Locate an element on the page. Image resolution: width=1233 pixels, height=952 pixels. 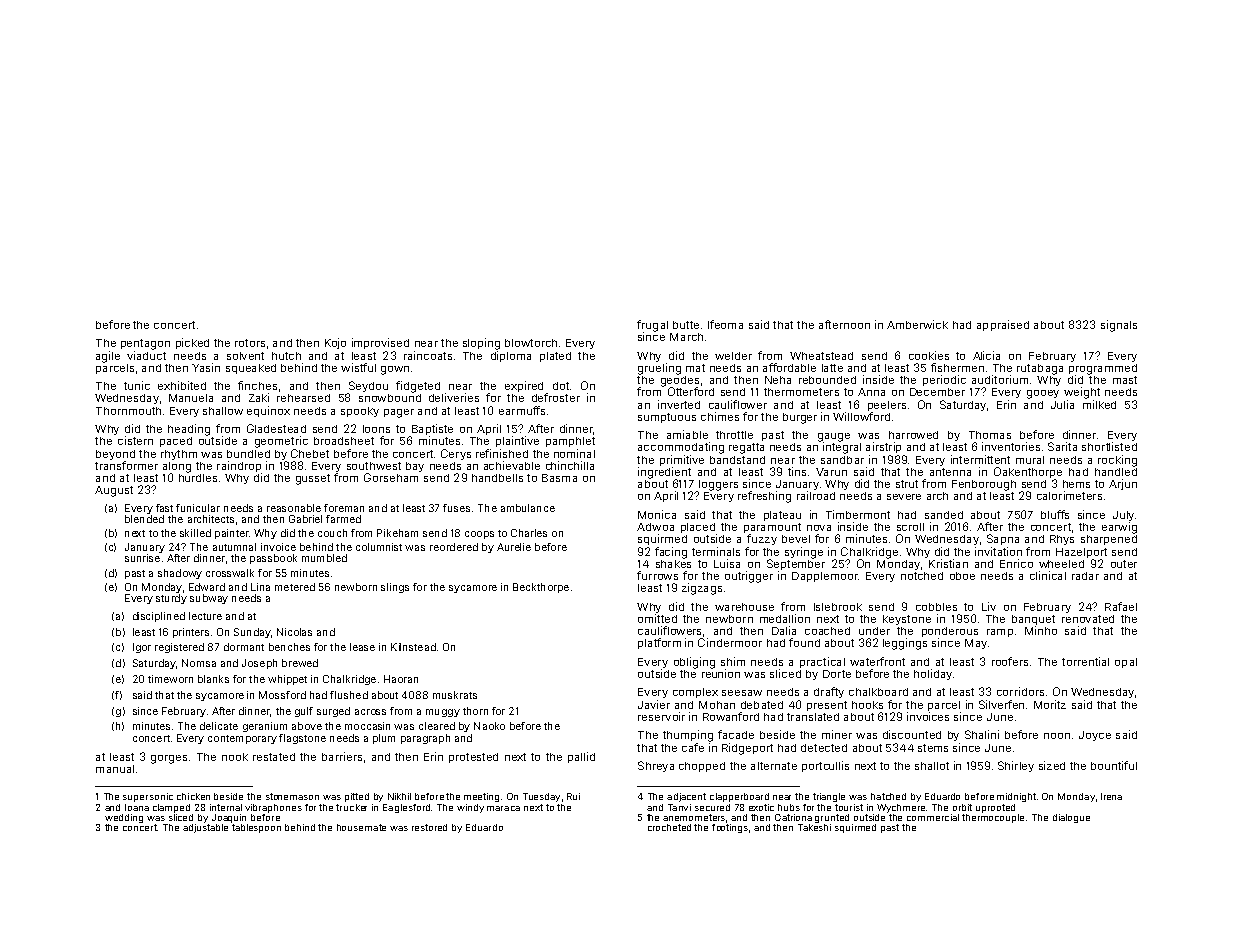
signals is located at coordinates (1119, 326).
